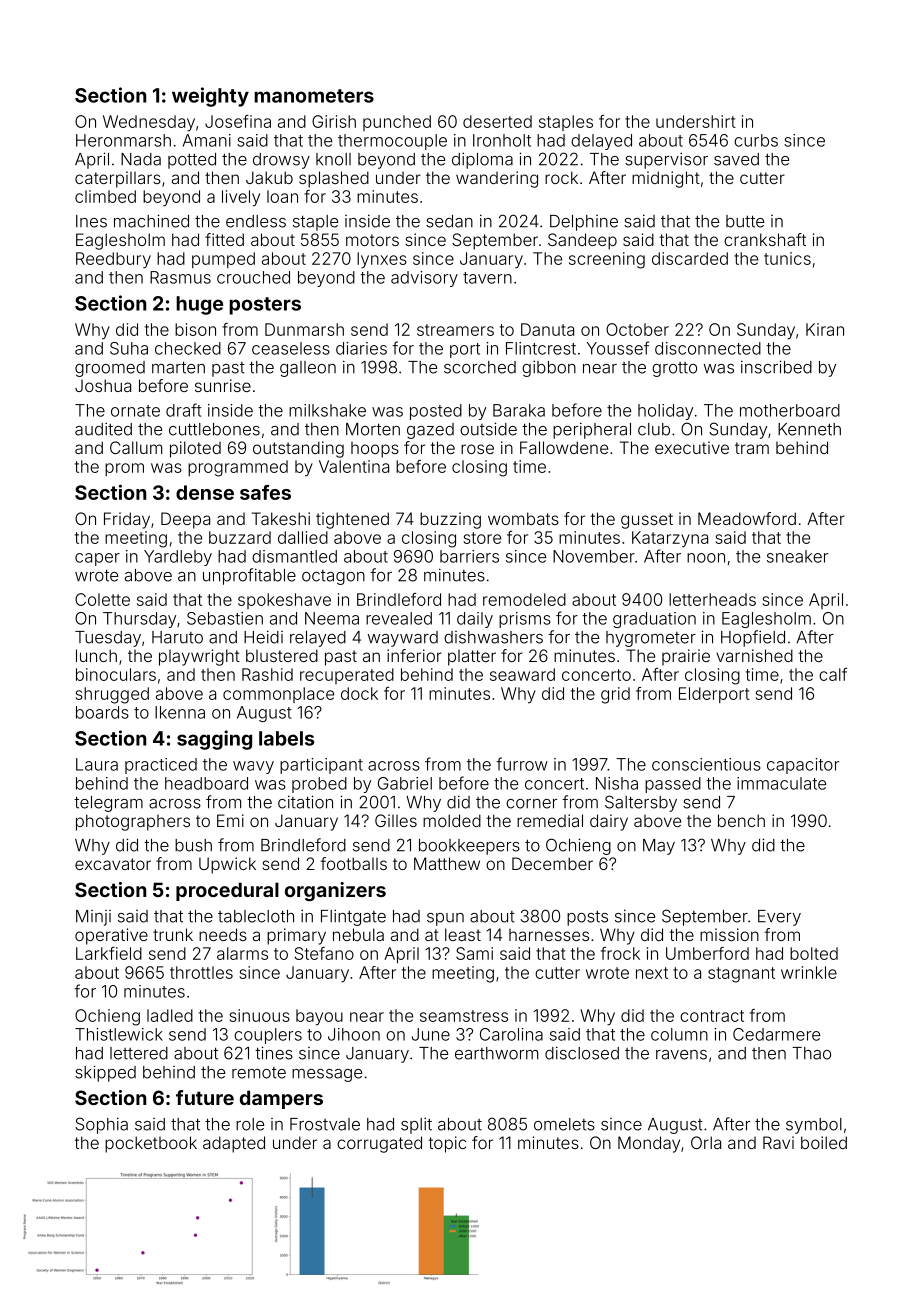 The height and width of the page is (1311, 924). I want to click on playwright, so click(199, 657).
